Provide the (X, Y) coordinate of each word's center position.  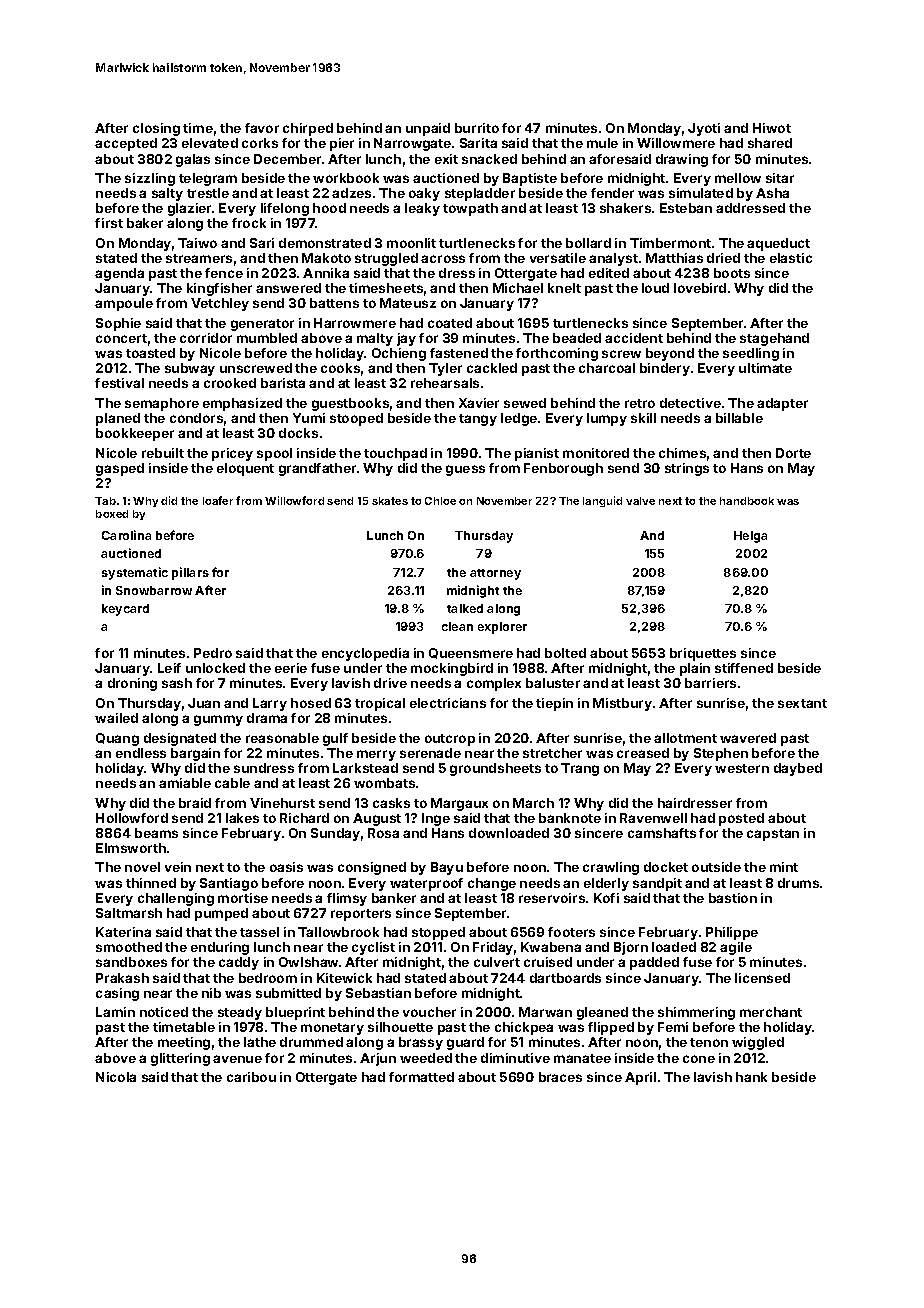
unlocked (215, 668)
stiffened (744, 668)
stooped (356, 419)
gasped (120, 469)
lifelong (285, 209)
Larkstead (365, 768)
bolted (565, 653)
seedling (751, 354)
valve (640, 501)
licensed (762, 978)
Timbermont (670, 243)
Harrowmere (355, 323)
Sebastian (378, 993)
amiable (185, 783)
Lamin (115, 1012)
